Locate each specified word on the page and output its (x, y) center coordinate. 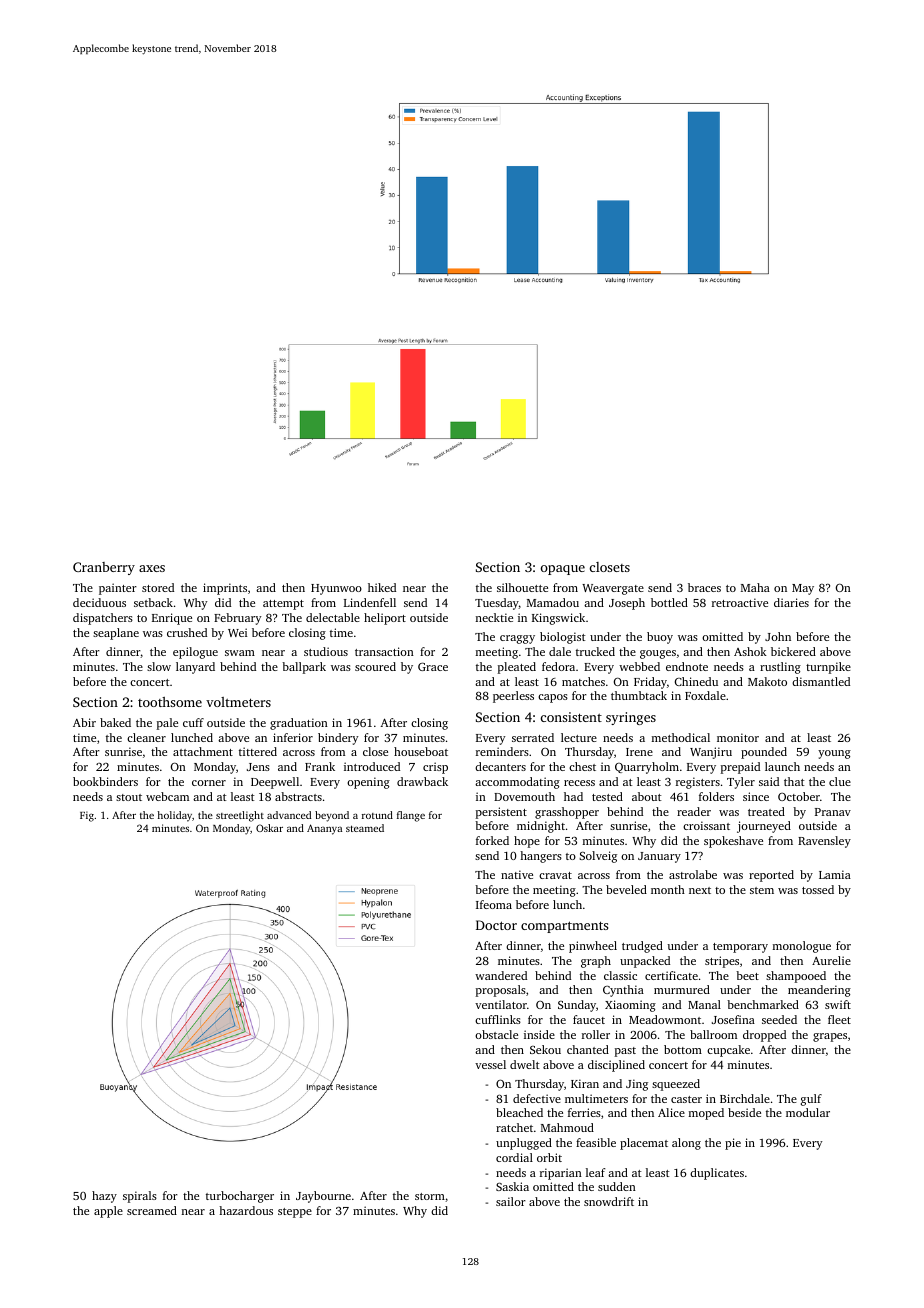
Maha (755, 587)
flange (411, 816)
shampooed (796, 977)
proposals (500, 991)
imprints (225, 589)
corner (209, 783)
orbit (549, 1157)
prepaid (740, 768)
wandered (501, 975)
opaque (563, 570)
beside (744, 1112)
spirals (140, 1197)
